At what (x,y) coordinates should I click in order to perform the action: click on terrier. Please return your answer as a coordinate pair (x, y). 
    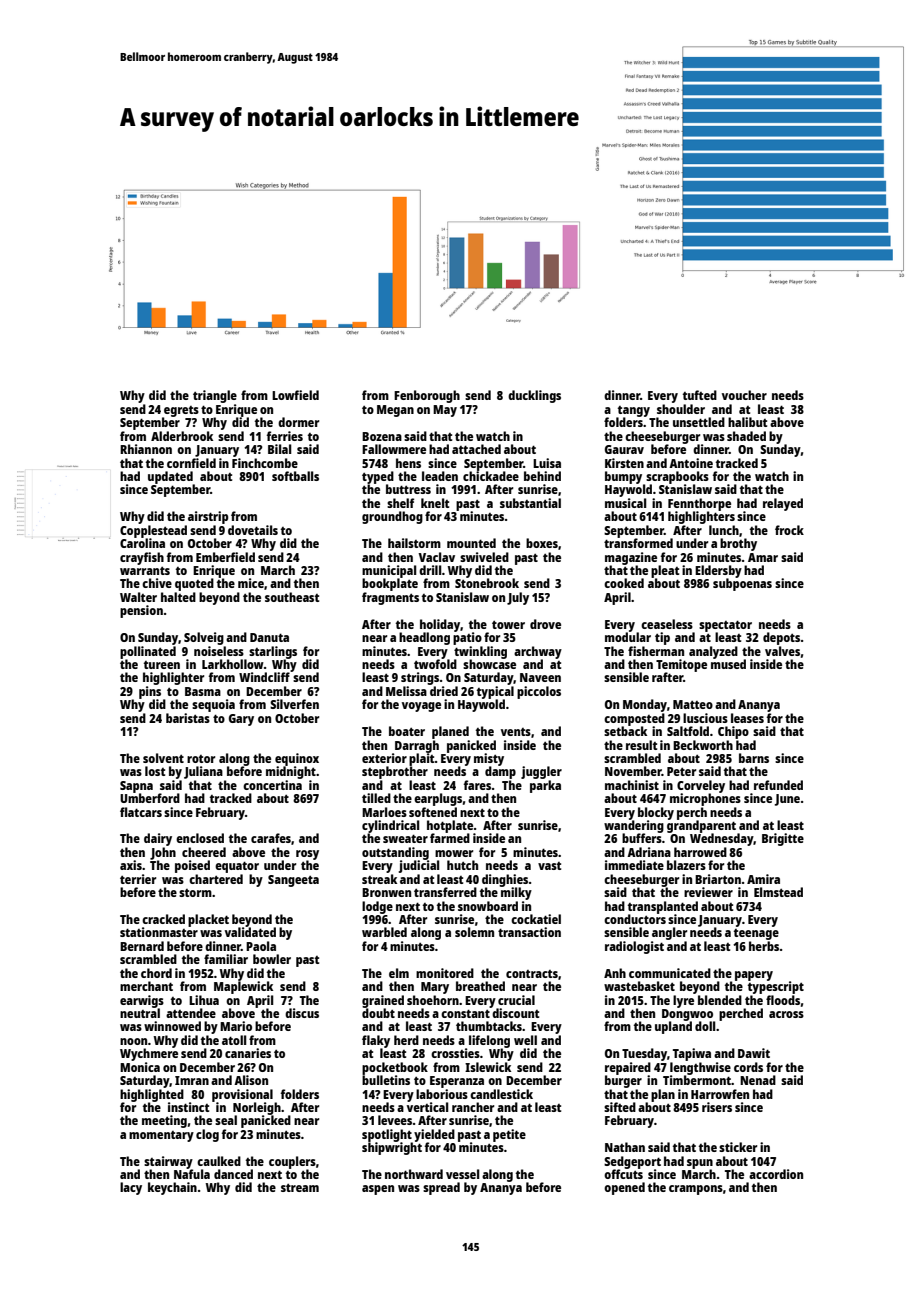
    Looking at the image, I should click on (138, 879).
